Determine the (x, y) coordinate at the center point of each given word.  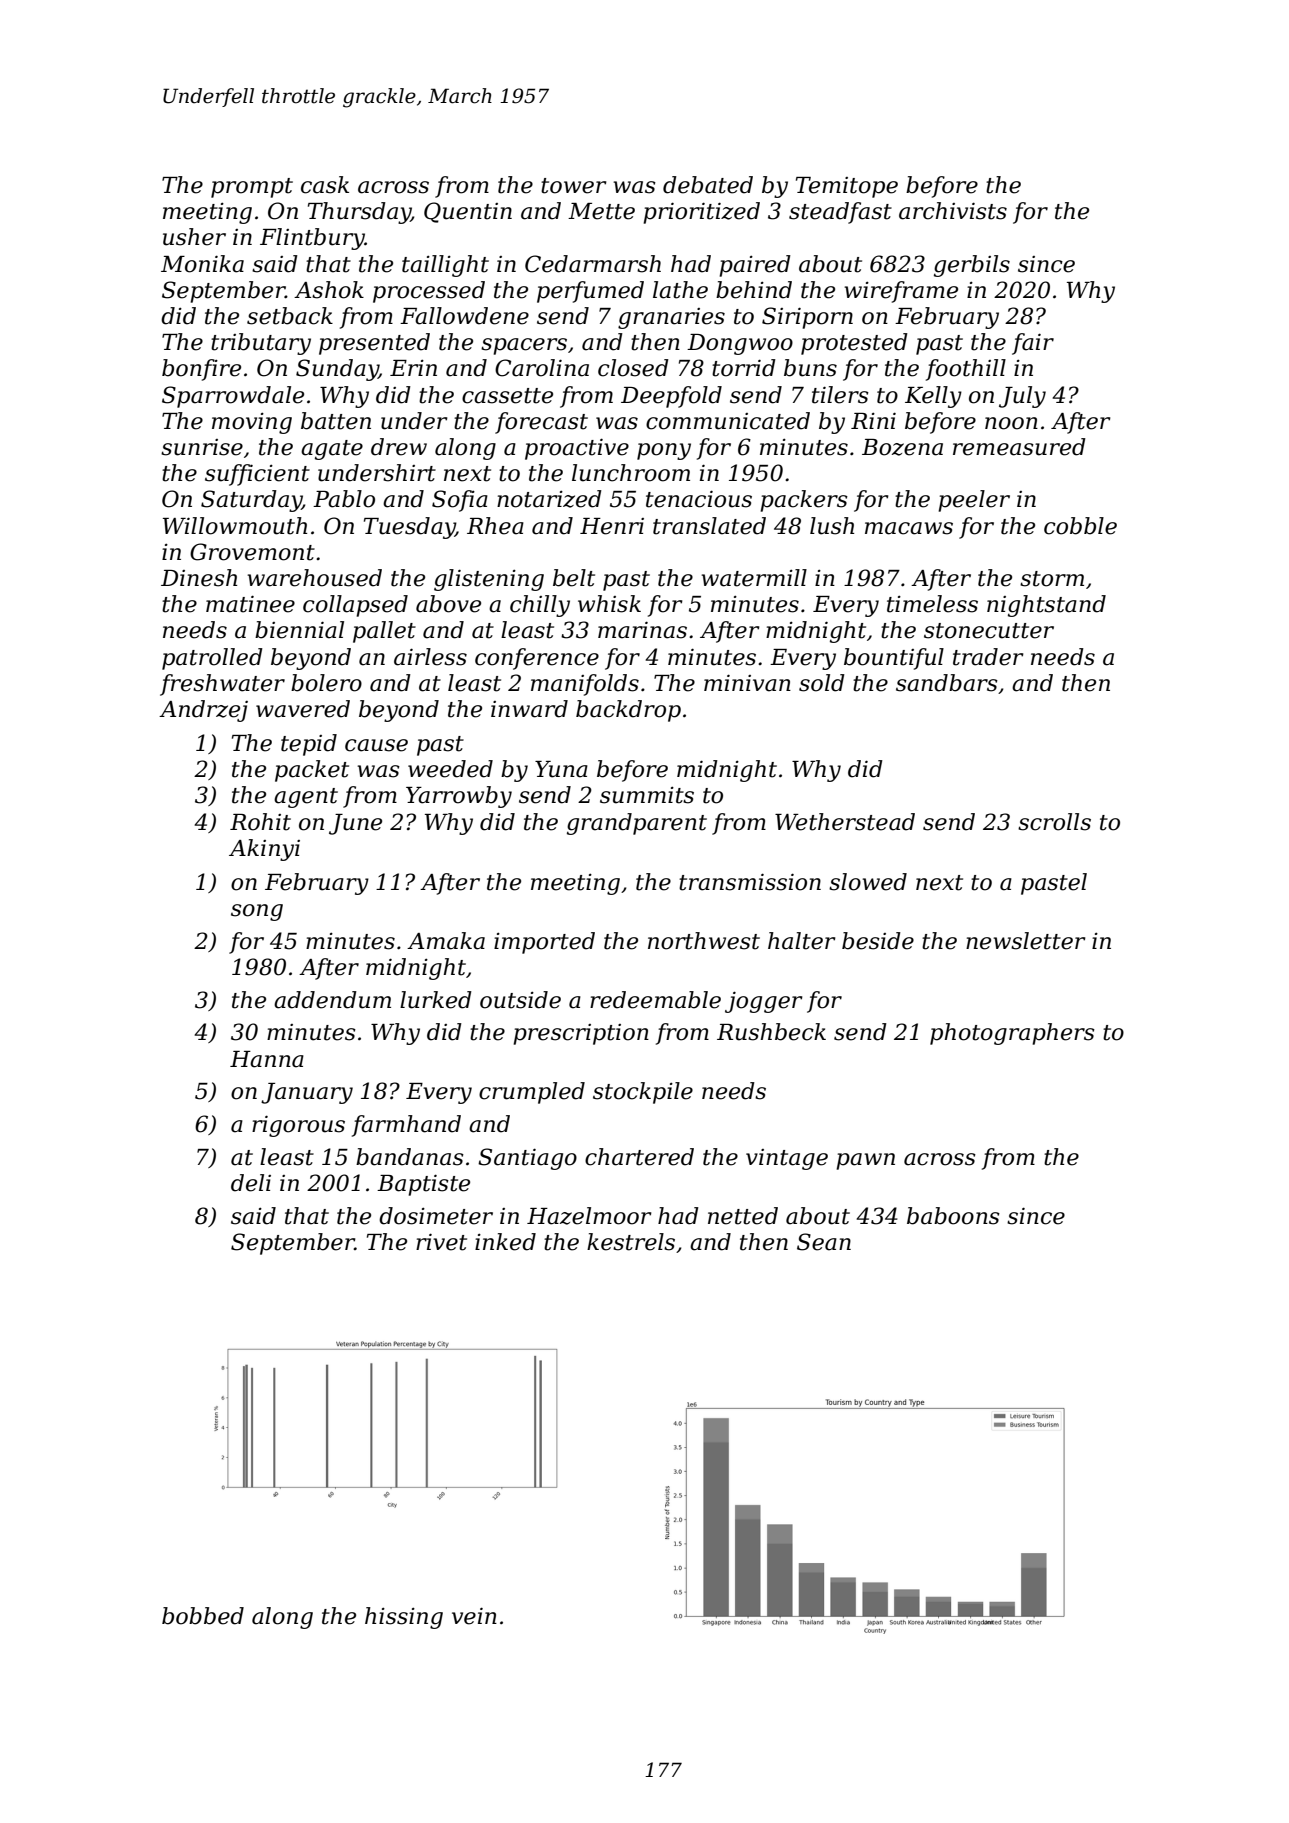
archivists (953, 211)
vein (474, 1616)
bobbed (203, 1616)
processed (429, 292)
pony (664, 451)
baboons (953, 1216)
